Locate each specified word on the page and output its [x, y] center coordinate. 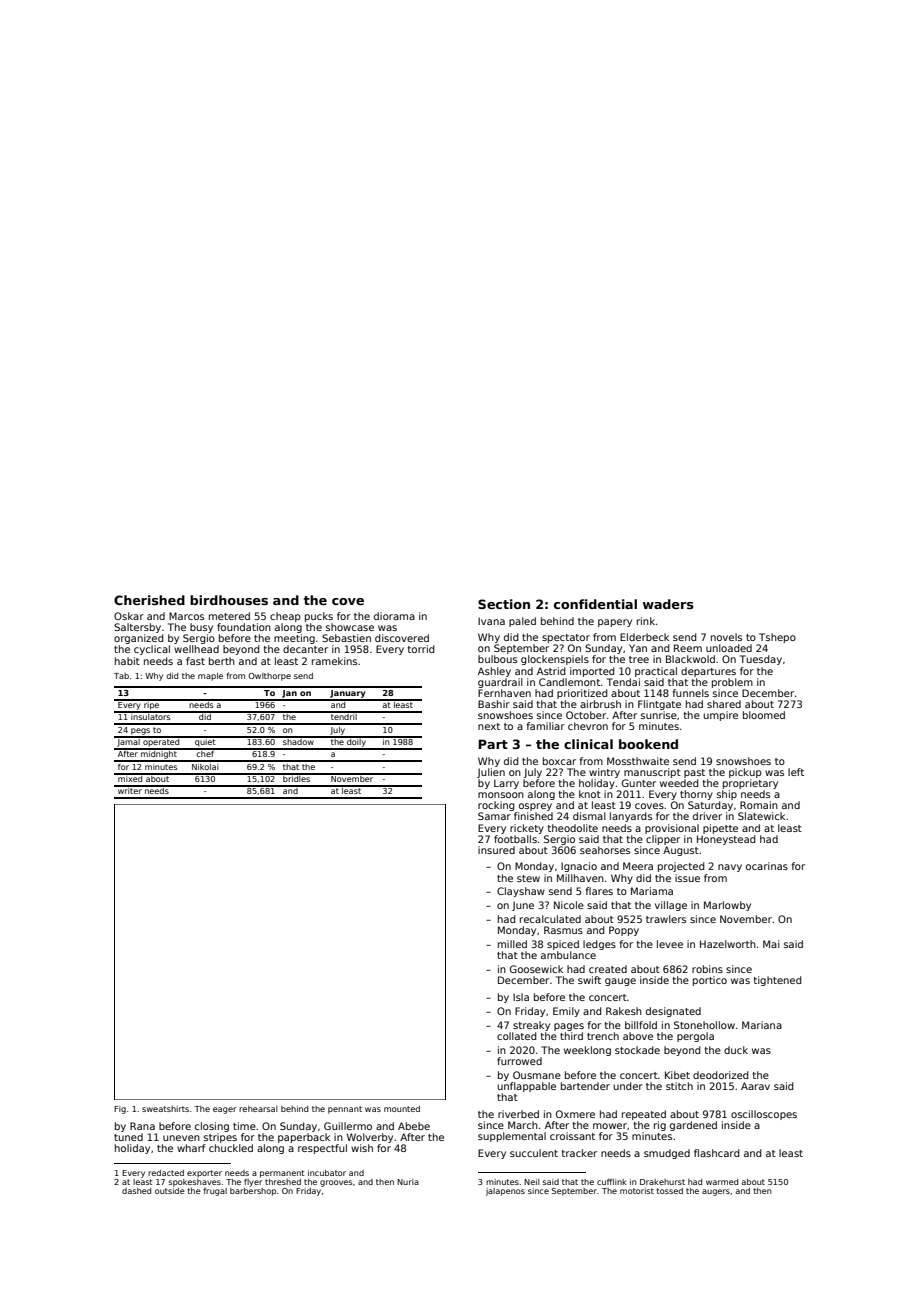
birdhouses [229, 600]
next [489, 726]
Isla [521, 997]
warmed [722, 1182]
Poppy [624, 931]
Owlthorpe [269, 677]
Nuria [408, 1182]
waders [668, 604]
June [523, 906]
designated [673, 1012]
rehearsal [258, 1109]
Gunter [639, 783]
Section [504, 604]
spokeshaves [195, 1183]
